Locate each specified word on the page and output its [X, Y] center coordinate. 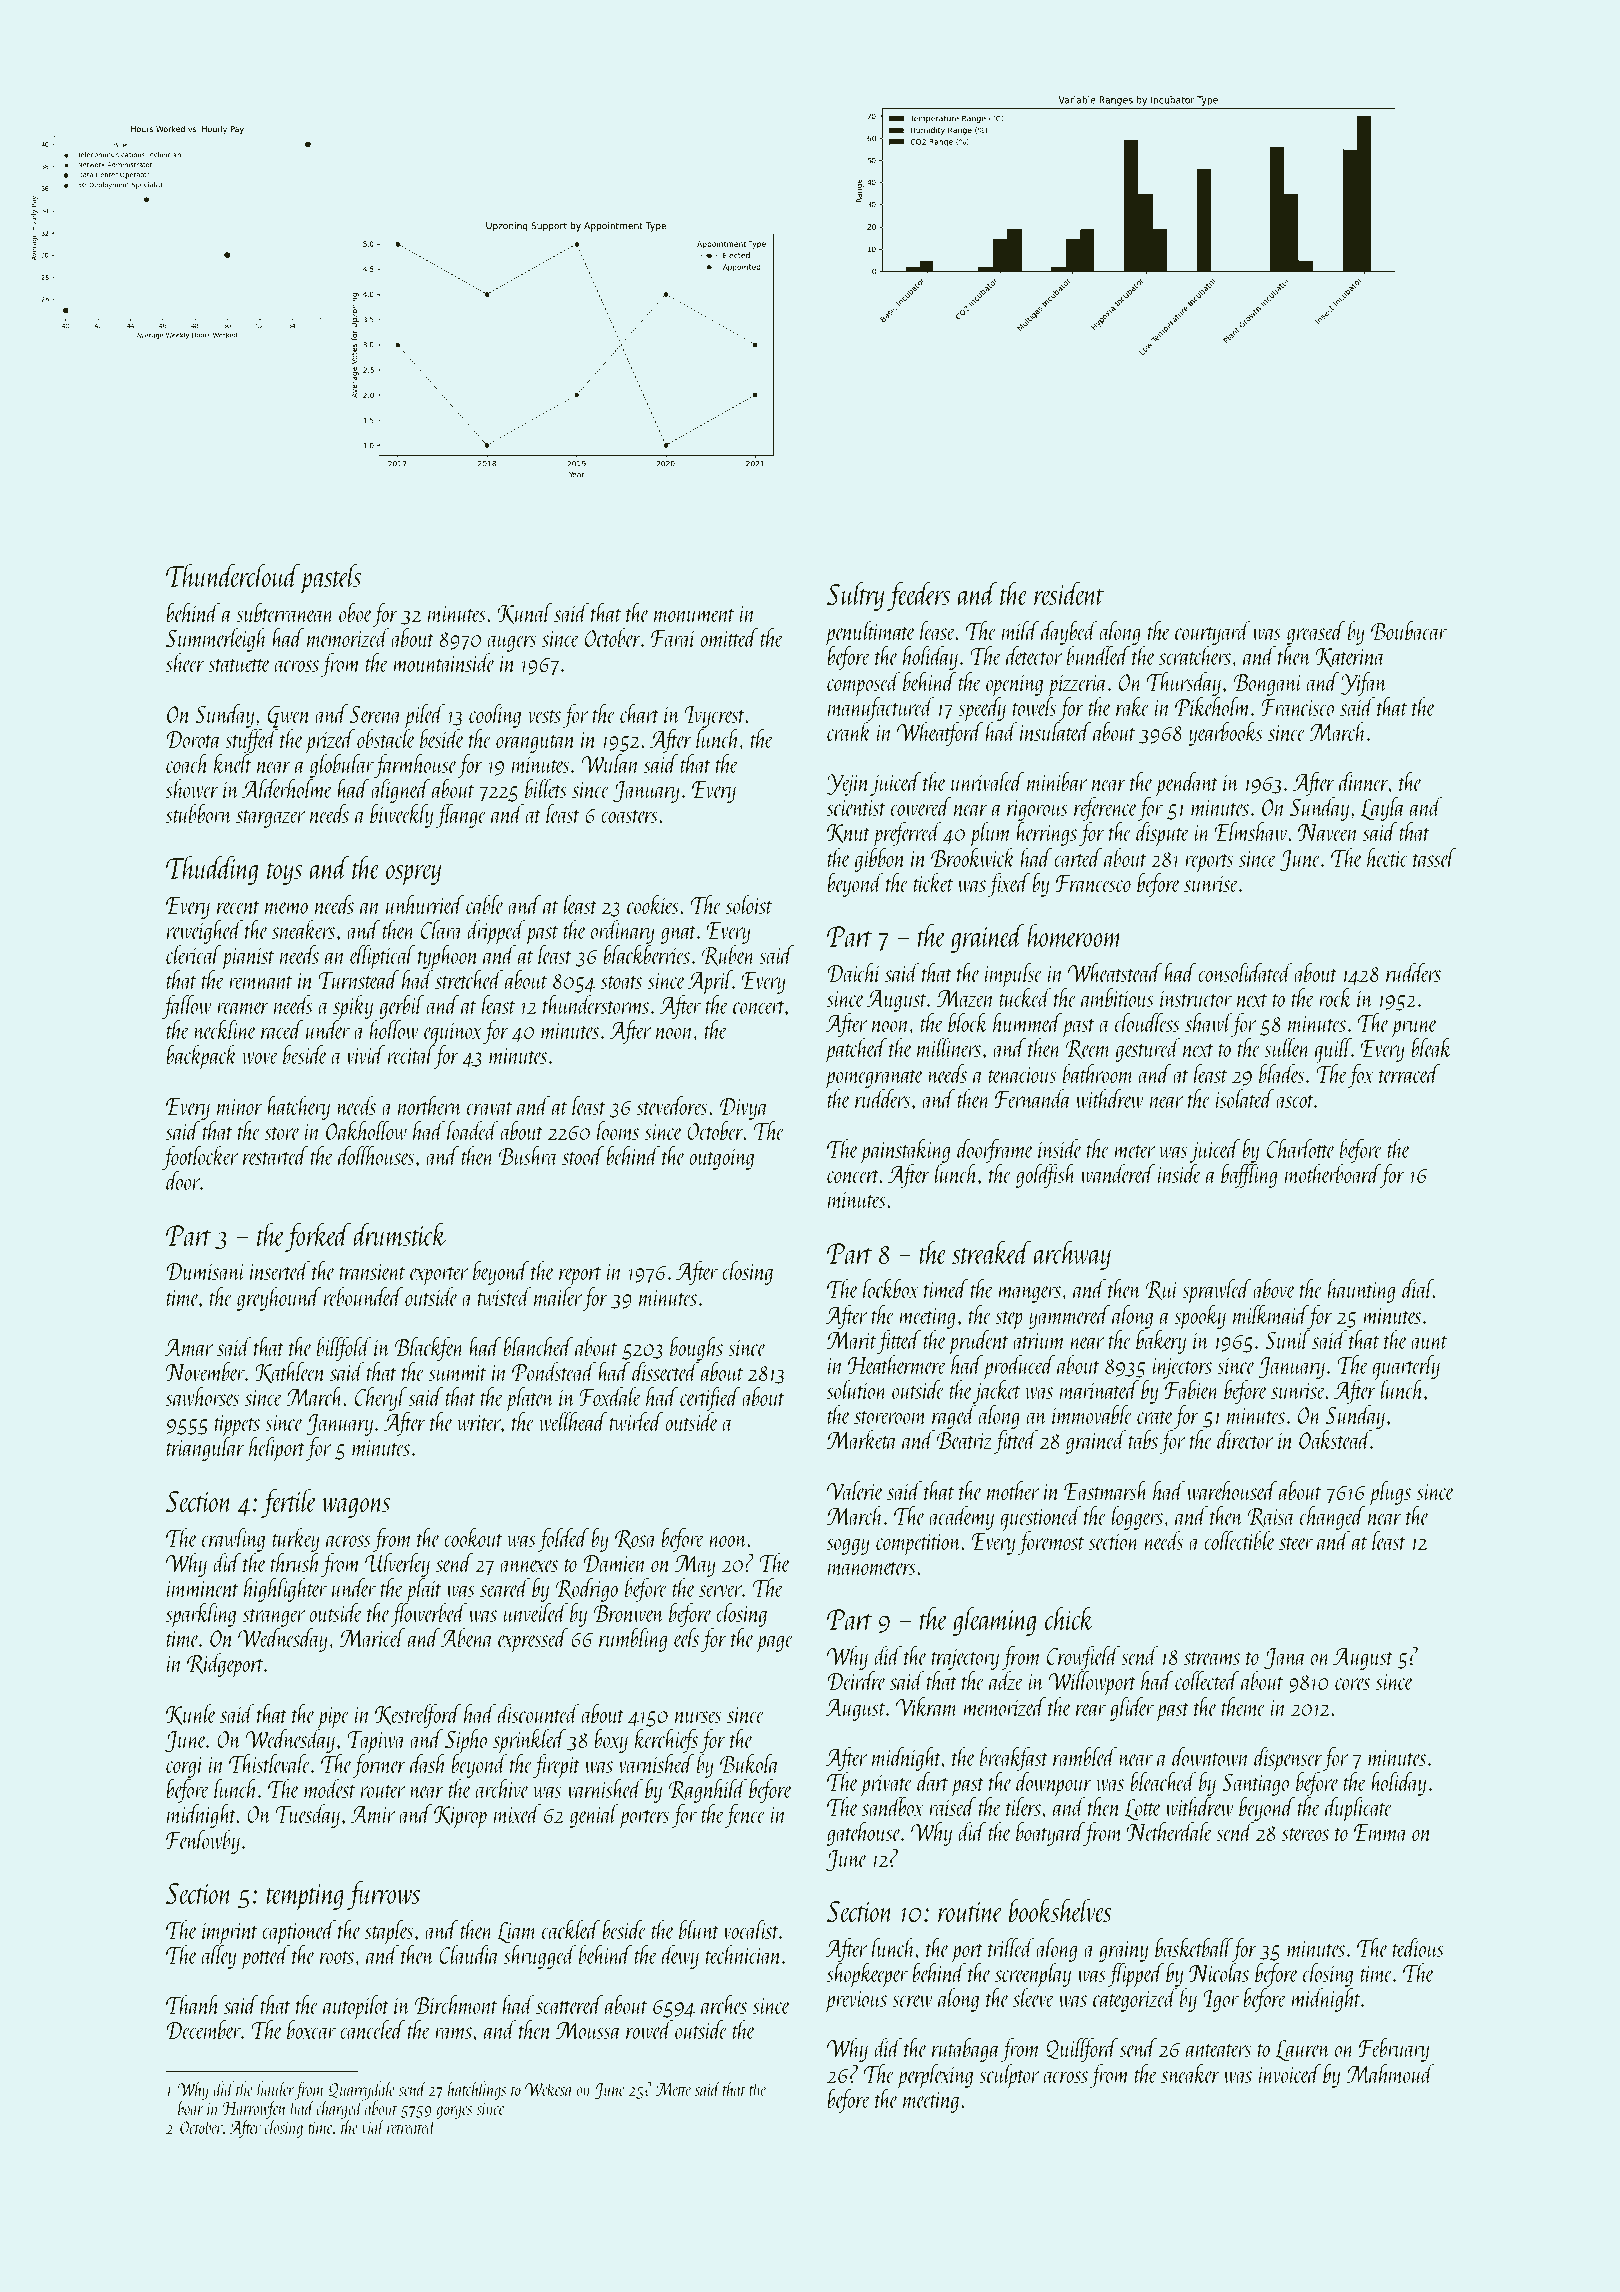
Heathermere [897, 1364]
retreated [412, 2126]
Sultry [855, 596]
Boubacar [1409, 630]
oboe [355, 612]
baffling [1249, 1176]
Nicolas [1219, 1972]
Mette [673, 2089]
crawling [233, 1540]
